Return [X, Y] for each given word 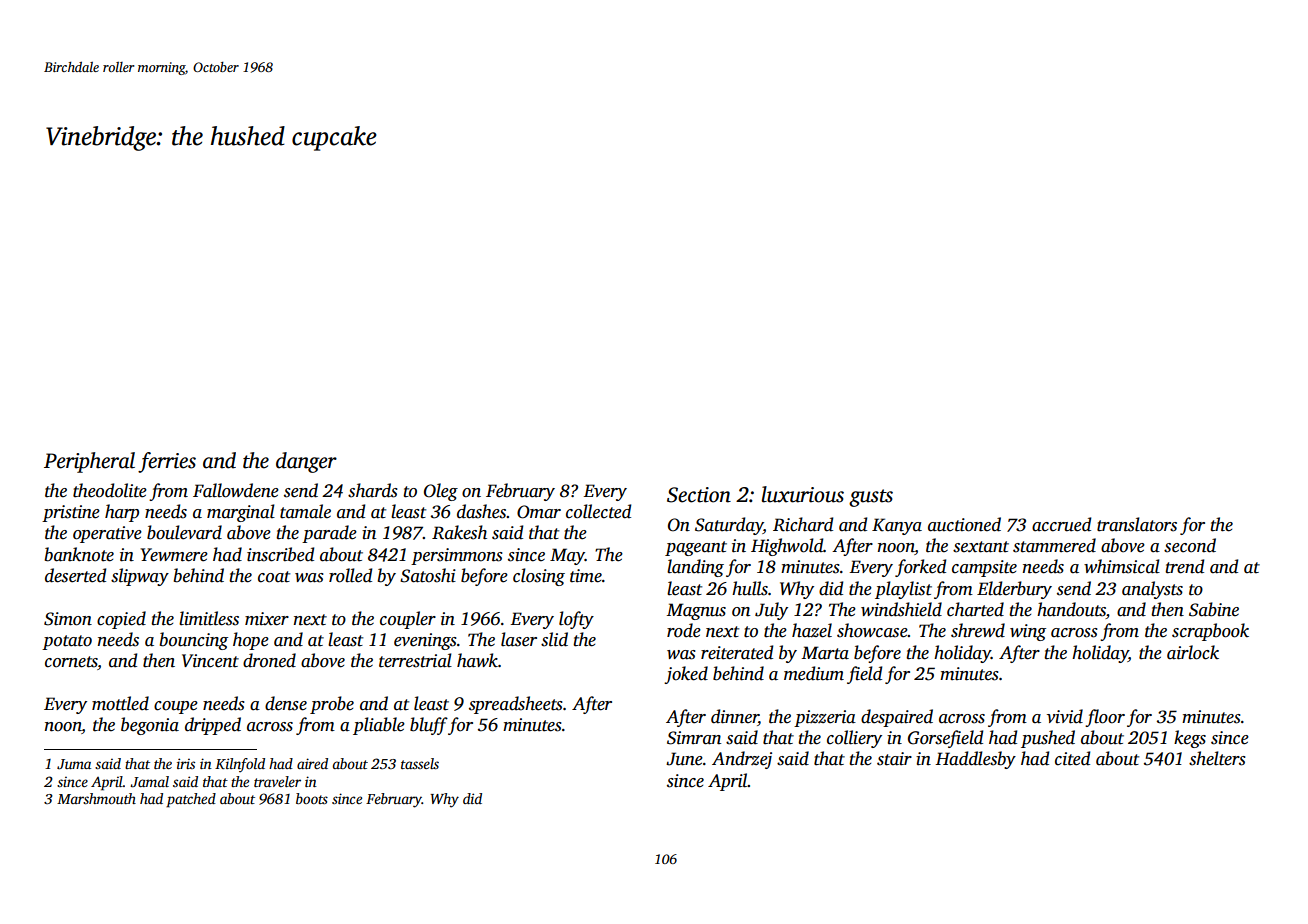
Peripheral [89, 462]
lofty [576, 620]
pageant [696, 548]
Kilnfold [240, 765]
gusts [871, 498]
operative [107, 534]
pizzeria [825, 718]
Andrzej [742, 760]
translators [1137, 524]
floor [1105, 718]
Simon [68, 619]
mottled [120, 703]
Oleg [441, 492]
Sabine [1214, 609]
